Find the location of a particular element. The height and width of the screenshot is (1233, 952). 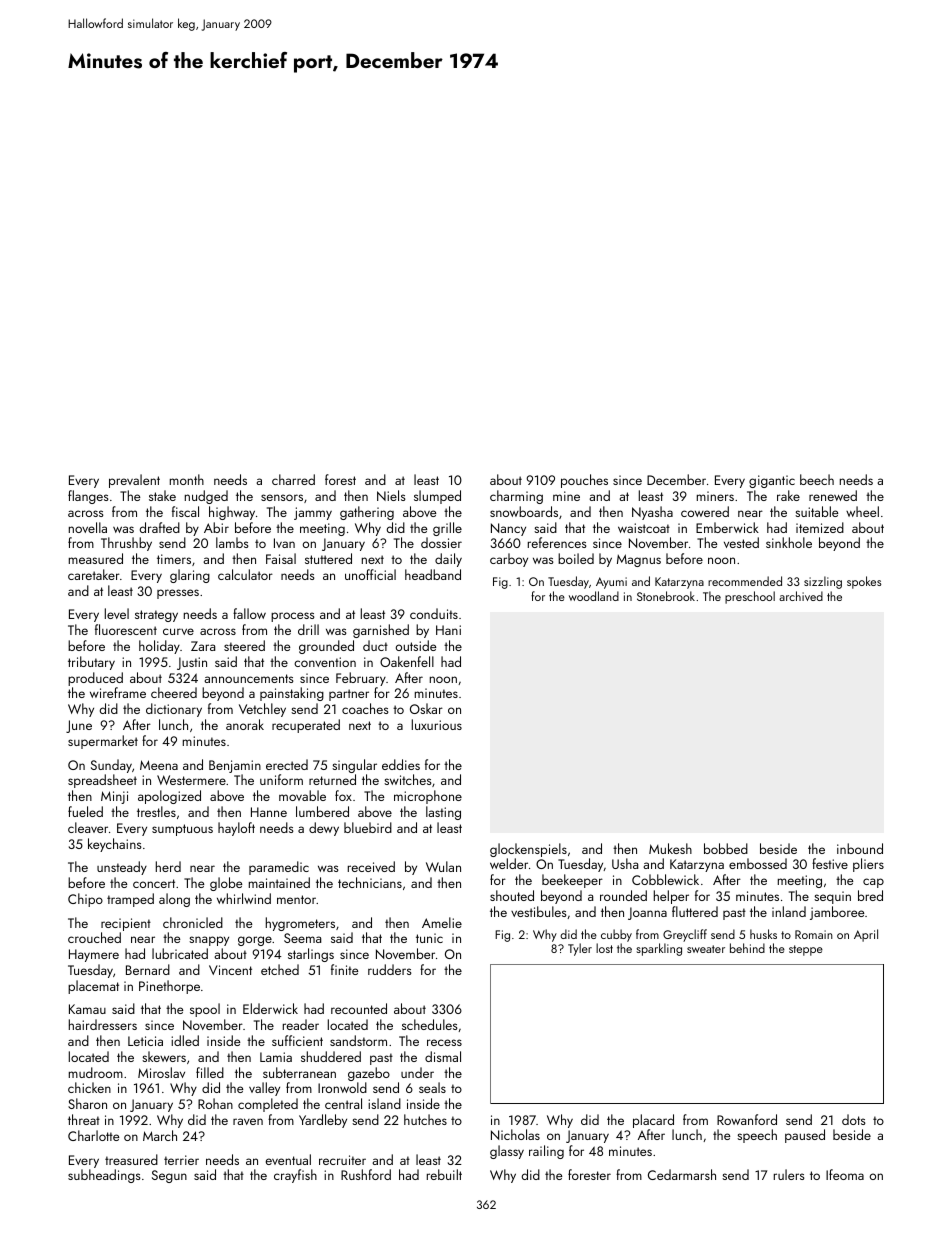

Wulan is located at coordinates (443, 866).
